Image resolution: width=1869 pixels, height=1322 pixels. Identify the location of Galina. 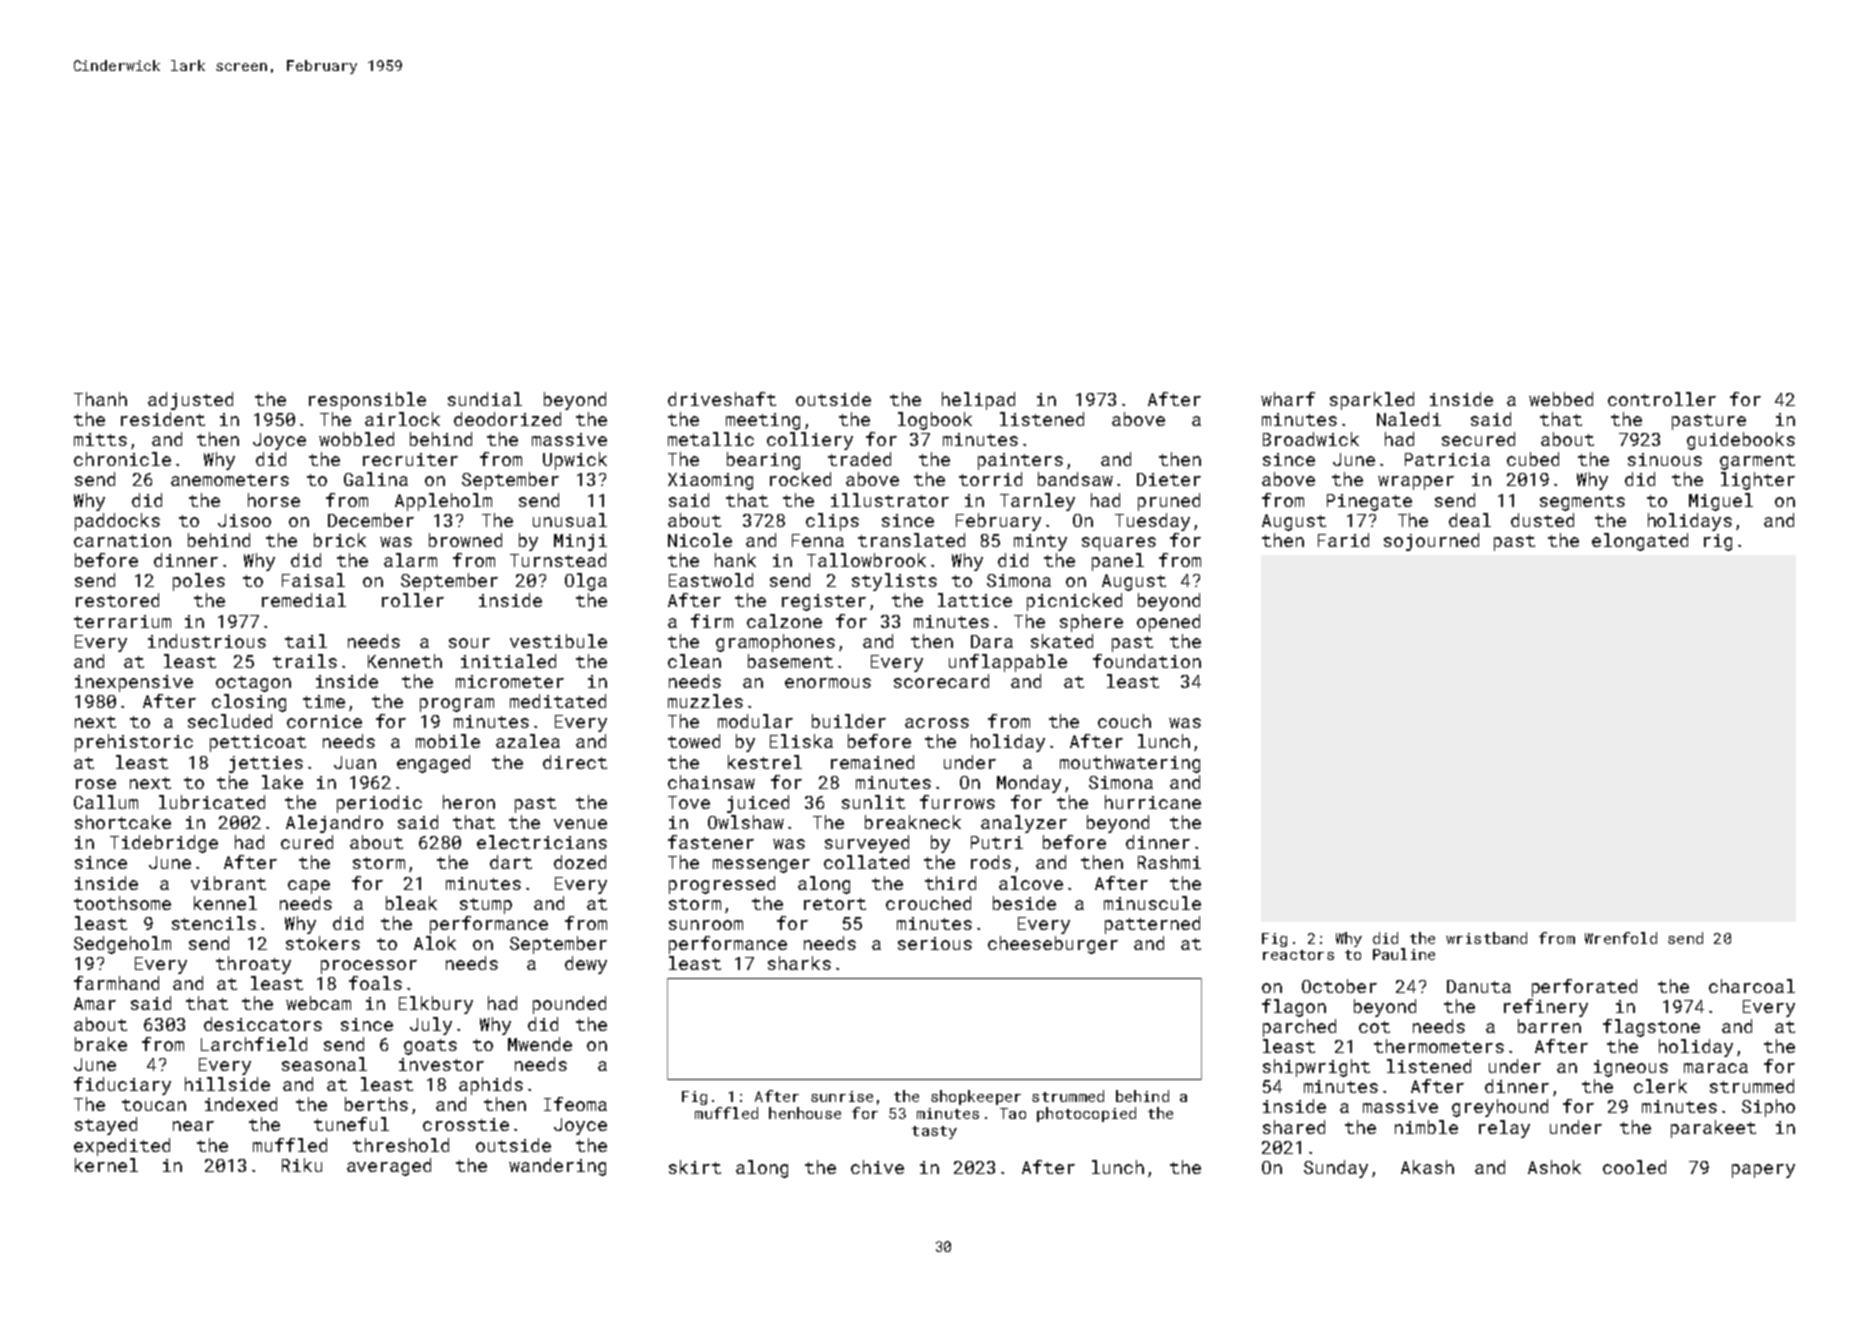
(376, 479).
